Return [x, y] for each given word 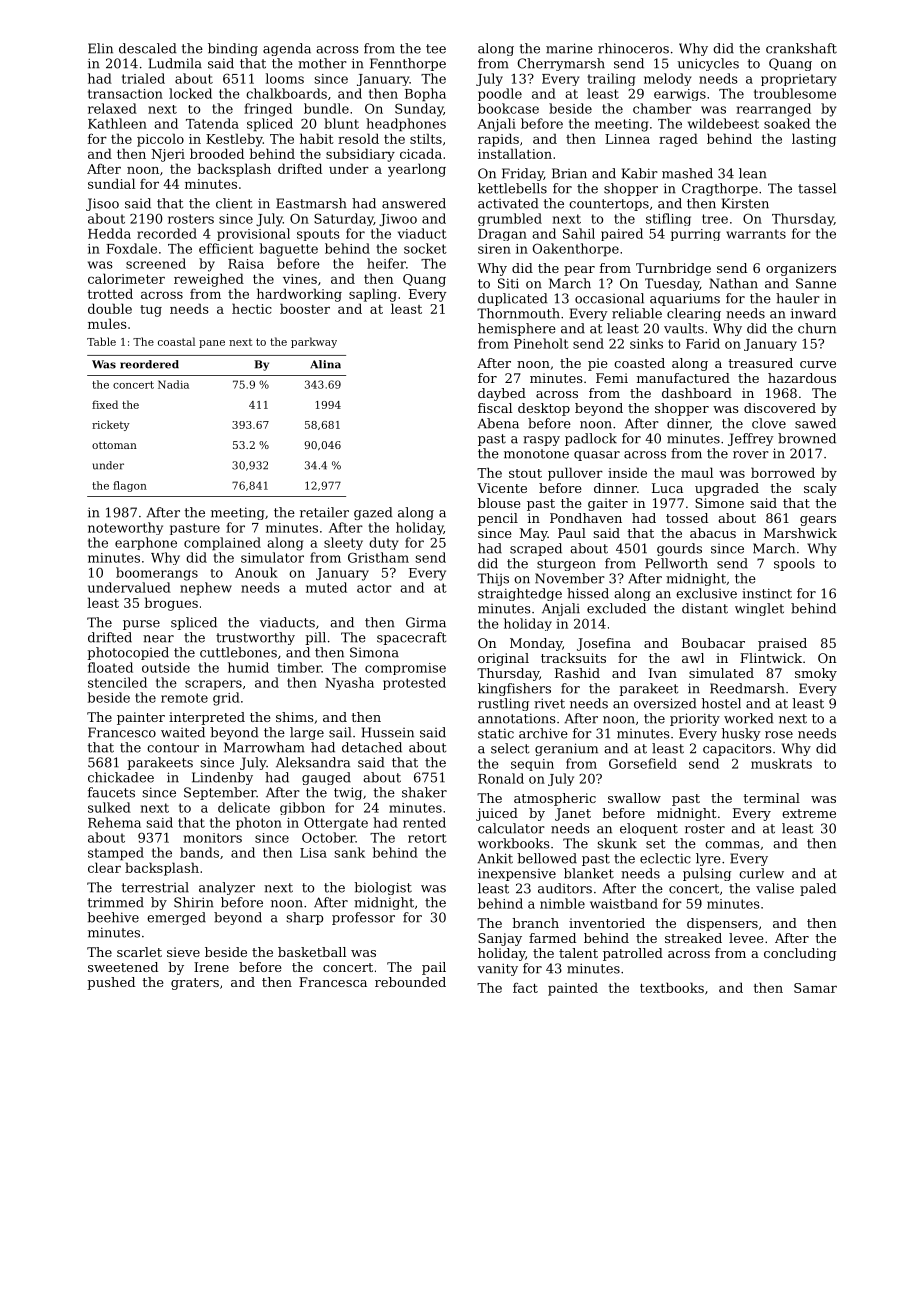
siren [494, 249]
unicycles [708, 64]
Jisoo [102, 204]
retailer [324, 512]
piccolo [160, 140]
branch [535, 923]
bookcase [508, 108]
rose [779, 735]
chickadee [121, 777]
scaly [820, 489]
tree [715, 219]
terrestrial [155, 887]
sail [340, 732]
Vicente [502, 488]
